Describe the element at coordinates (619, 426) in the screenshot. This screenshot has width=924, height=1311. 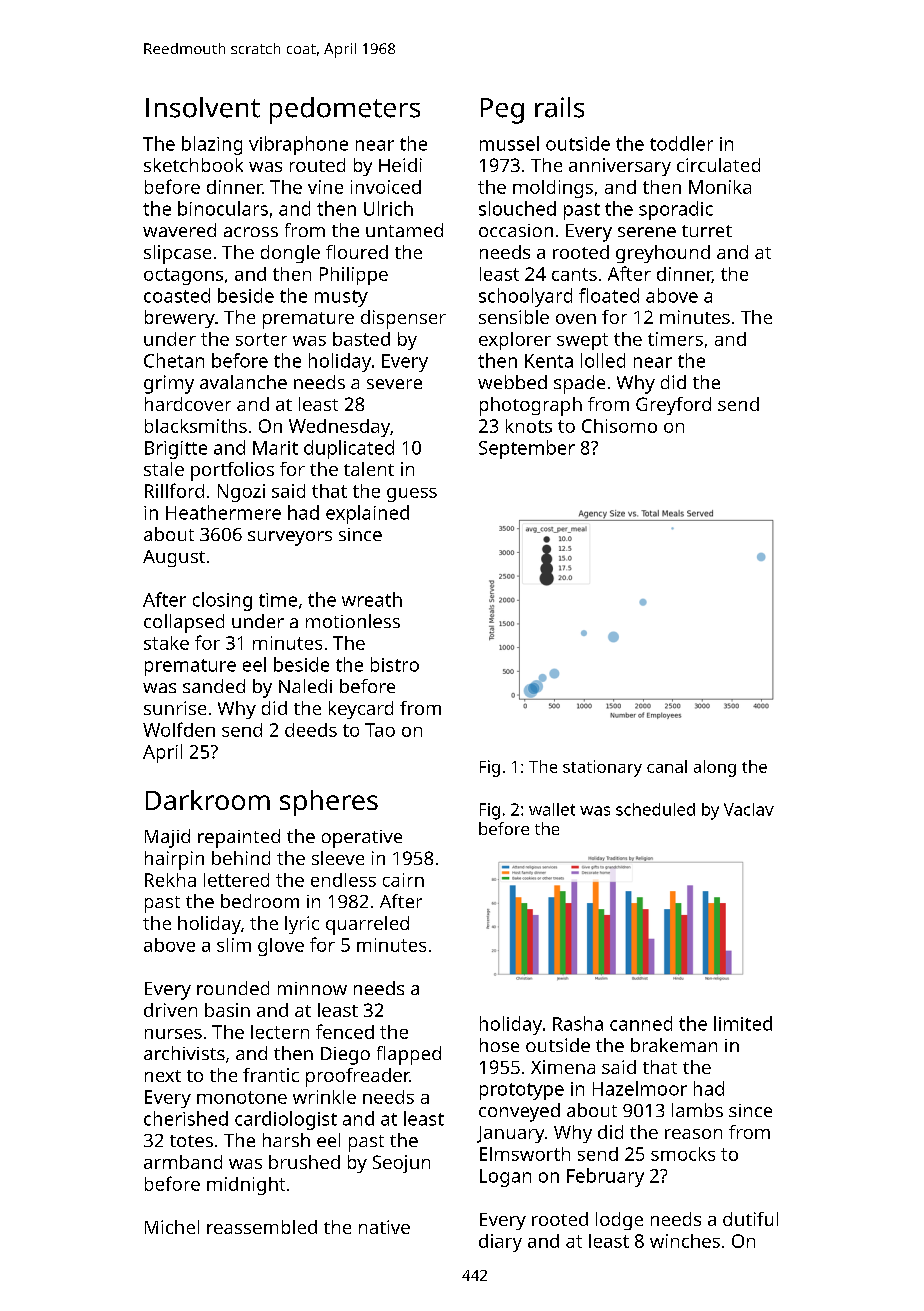
I see `Chisomo` at that location.
